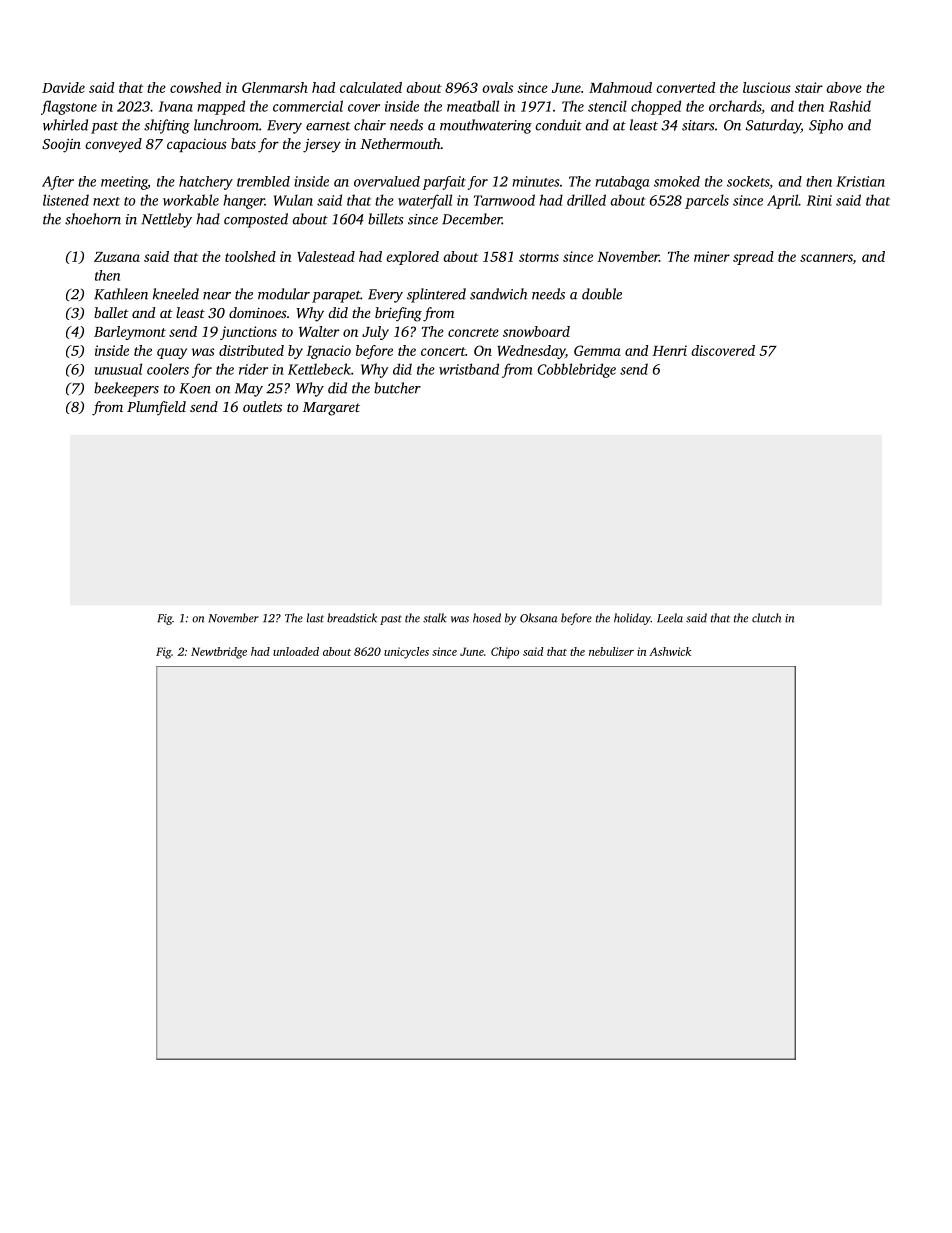 This screenshot has width=952, height=1233. Describe the element at coordinates (69, 107) in the screenshot. I see `flagstone` at that location.
